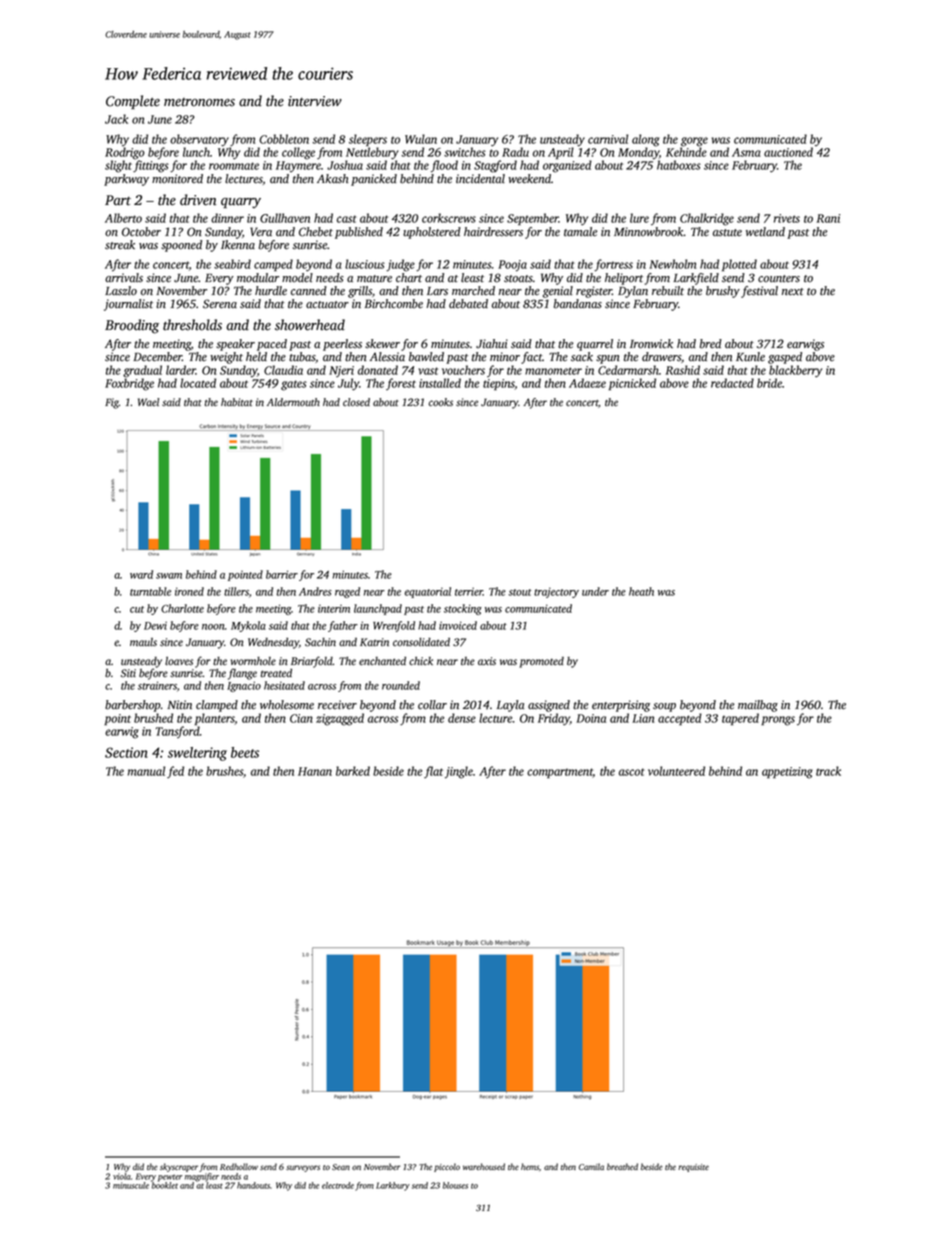 This screenshot has height=1233, width=952. I want to click on sack, so click(582, 357).
